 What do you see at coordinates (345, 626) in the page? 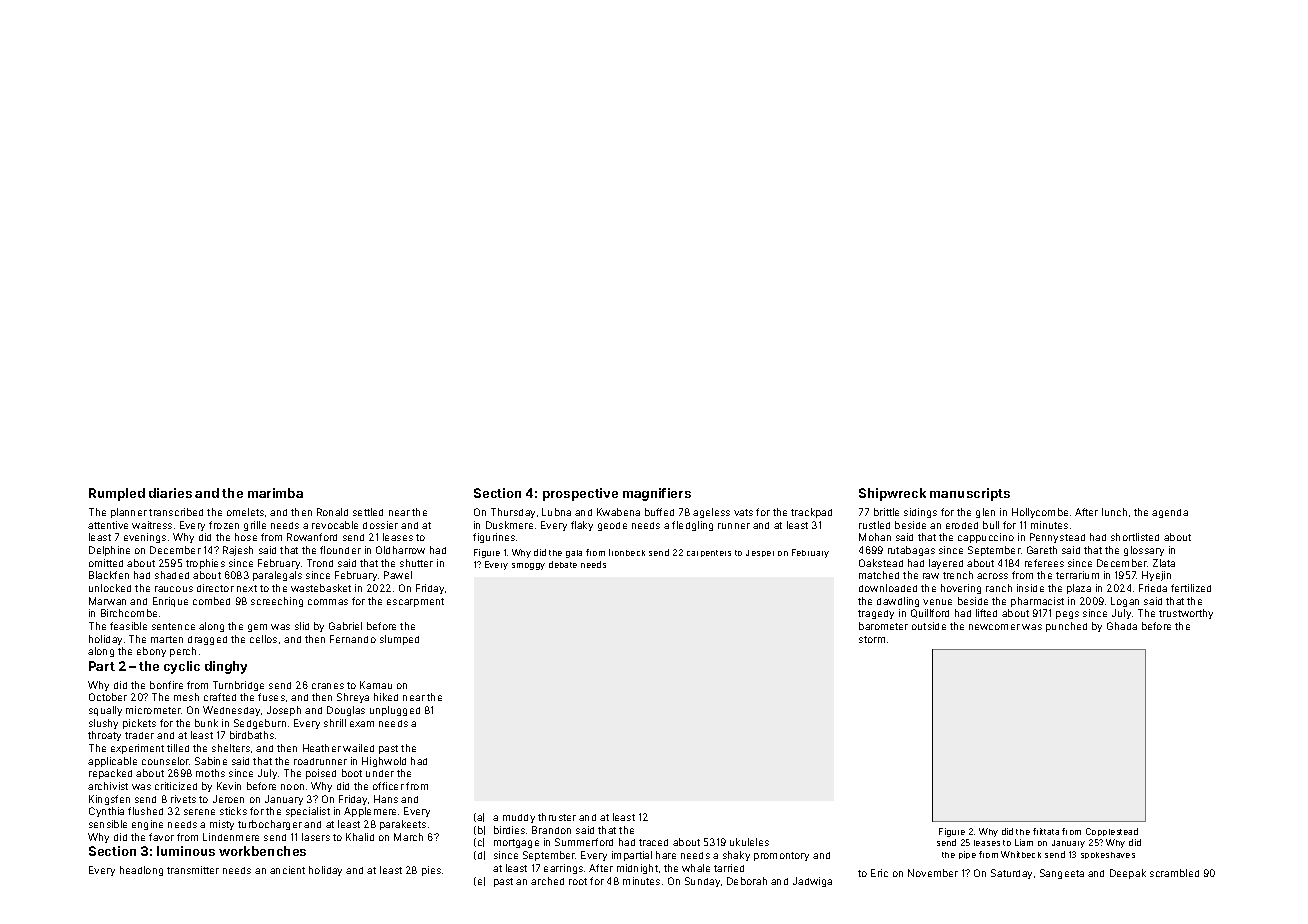
I see `Gabriel` at bounding box center [345, 626].
